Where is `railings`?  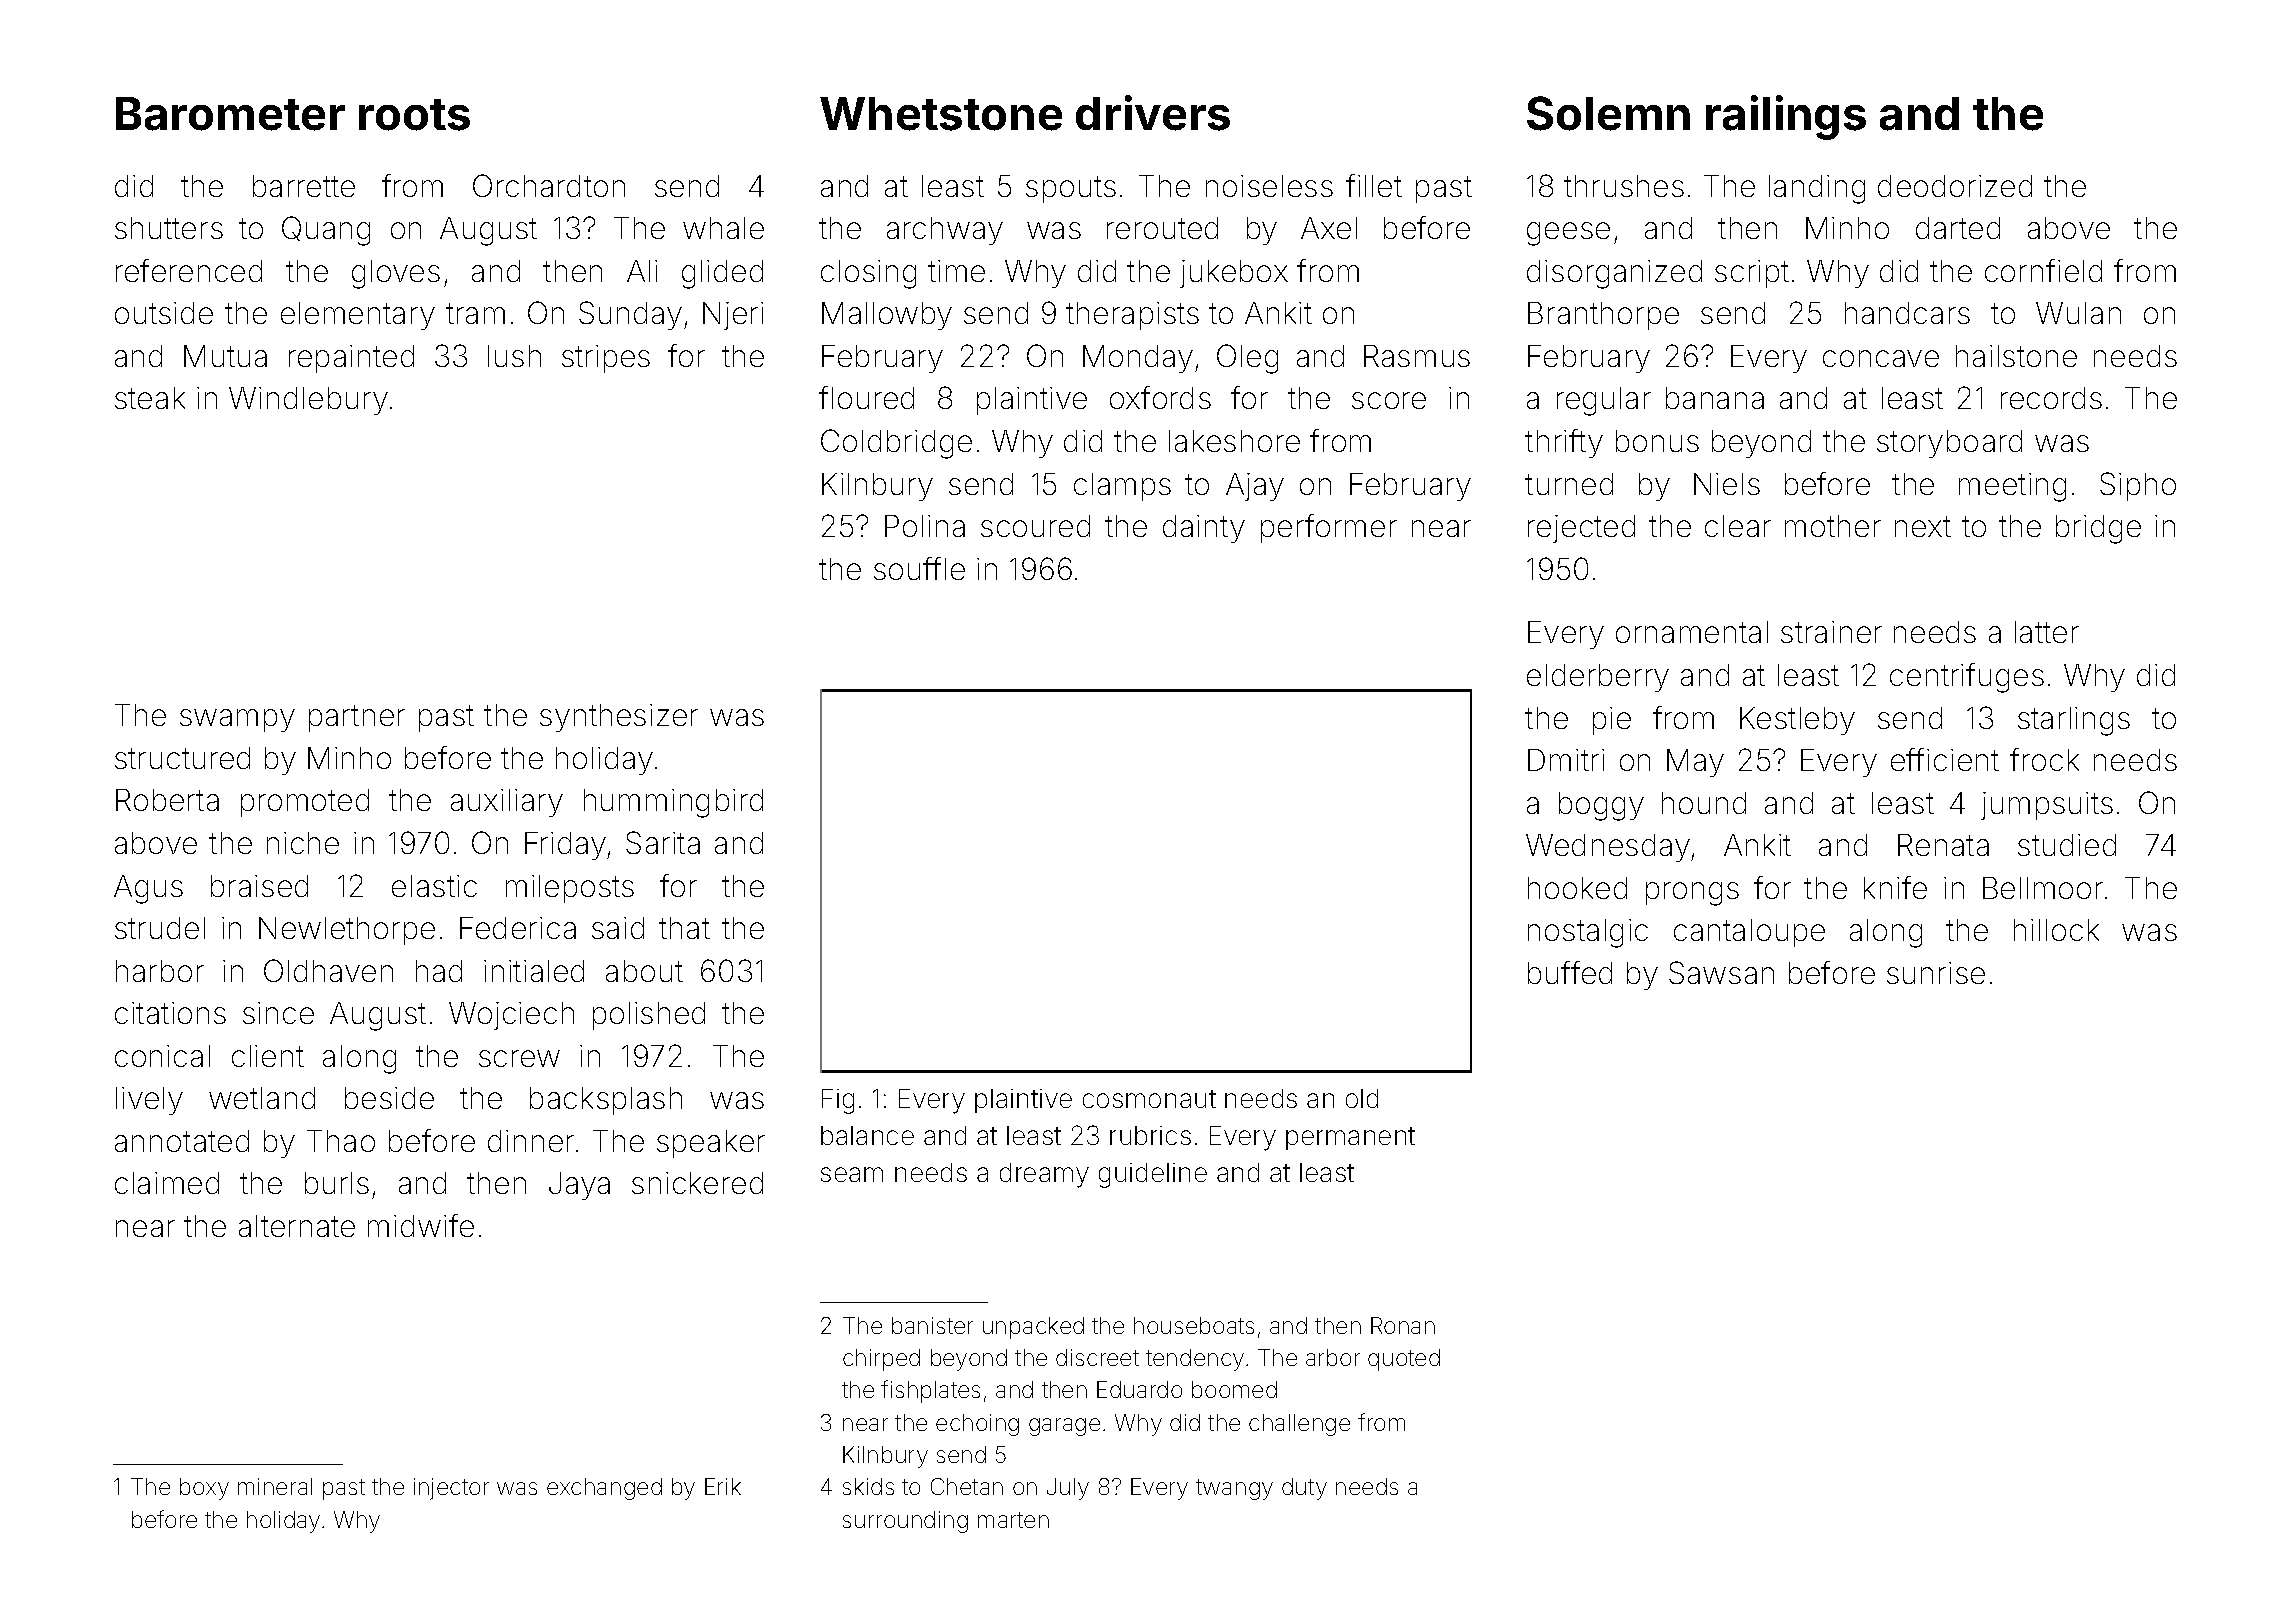
railings is located at coordinates (1786, 117).
